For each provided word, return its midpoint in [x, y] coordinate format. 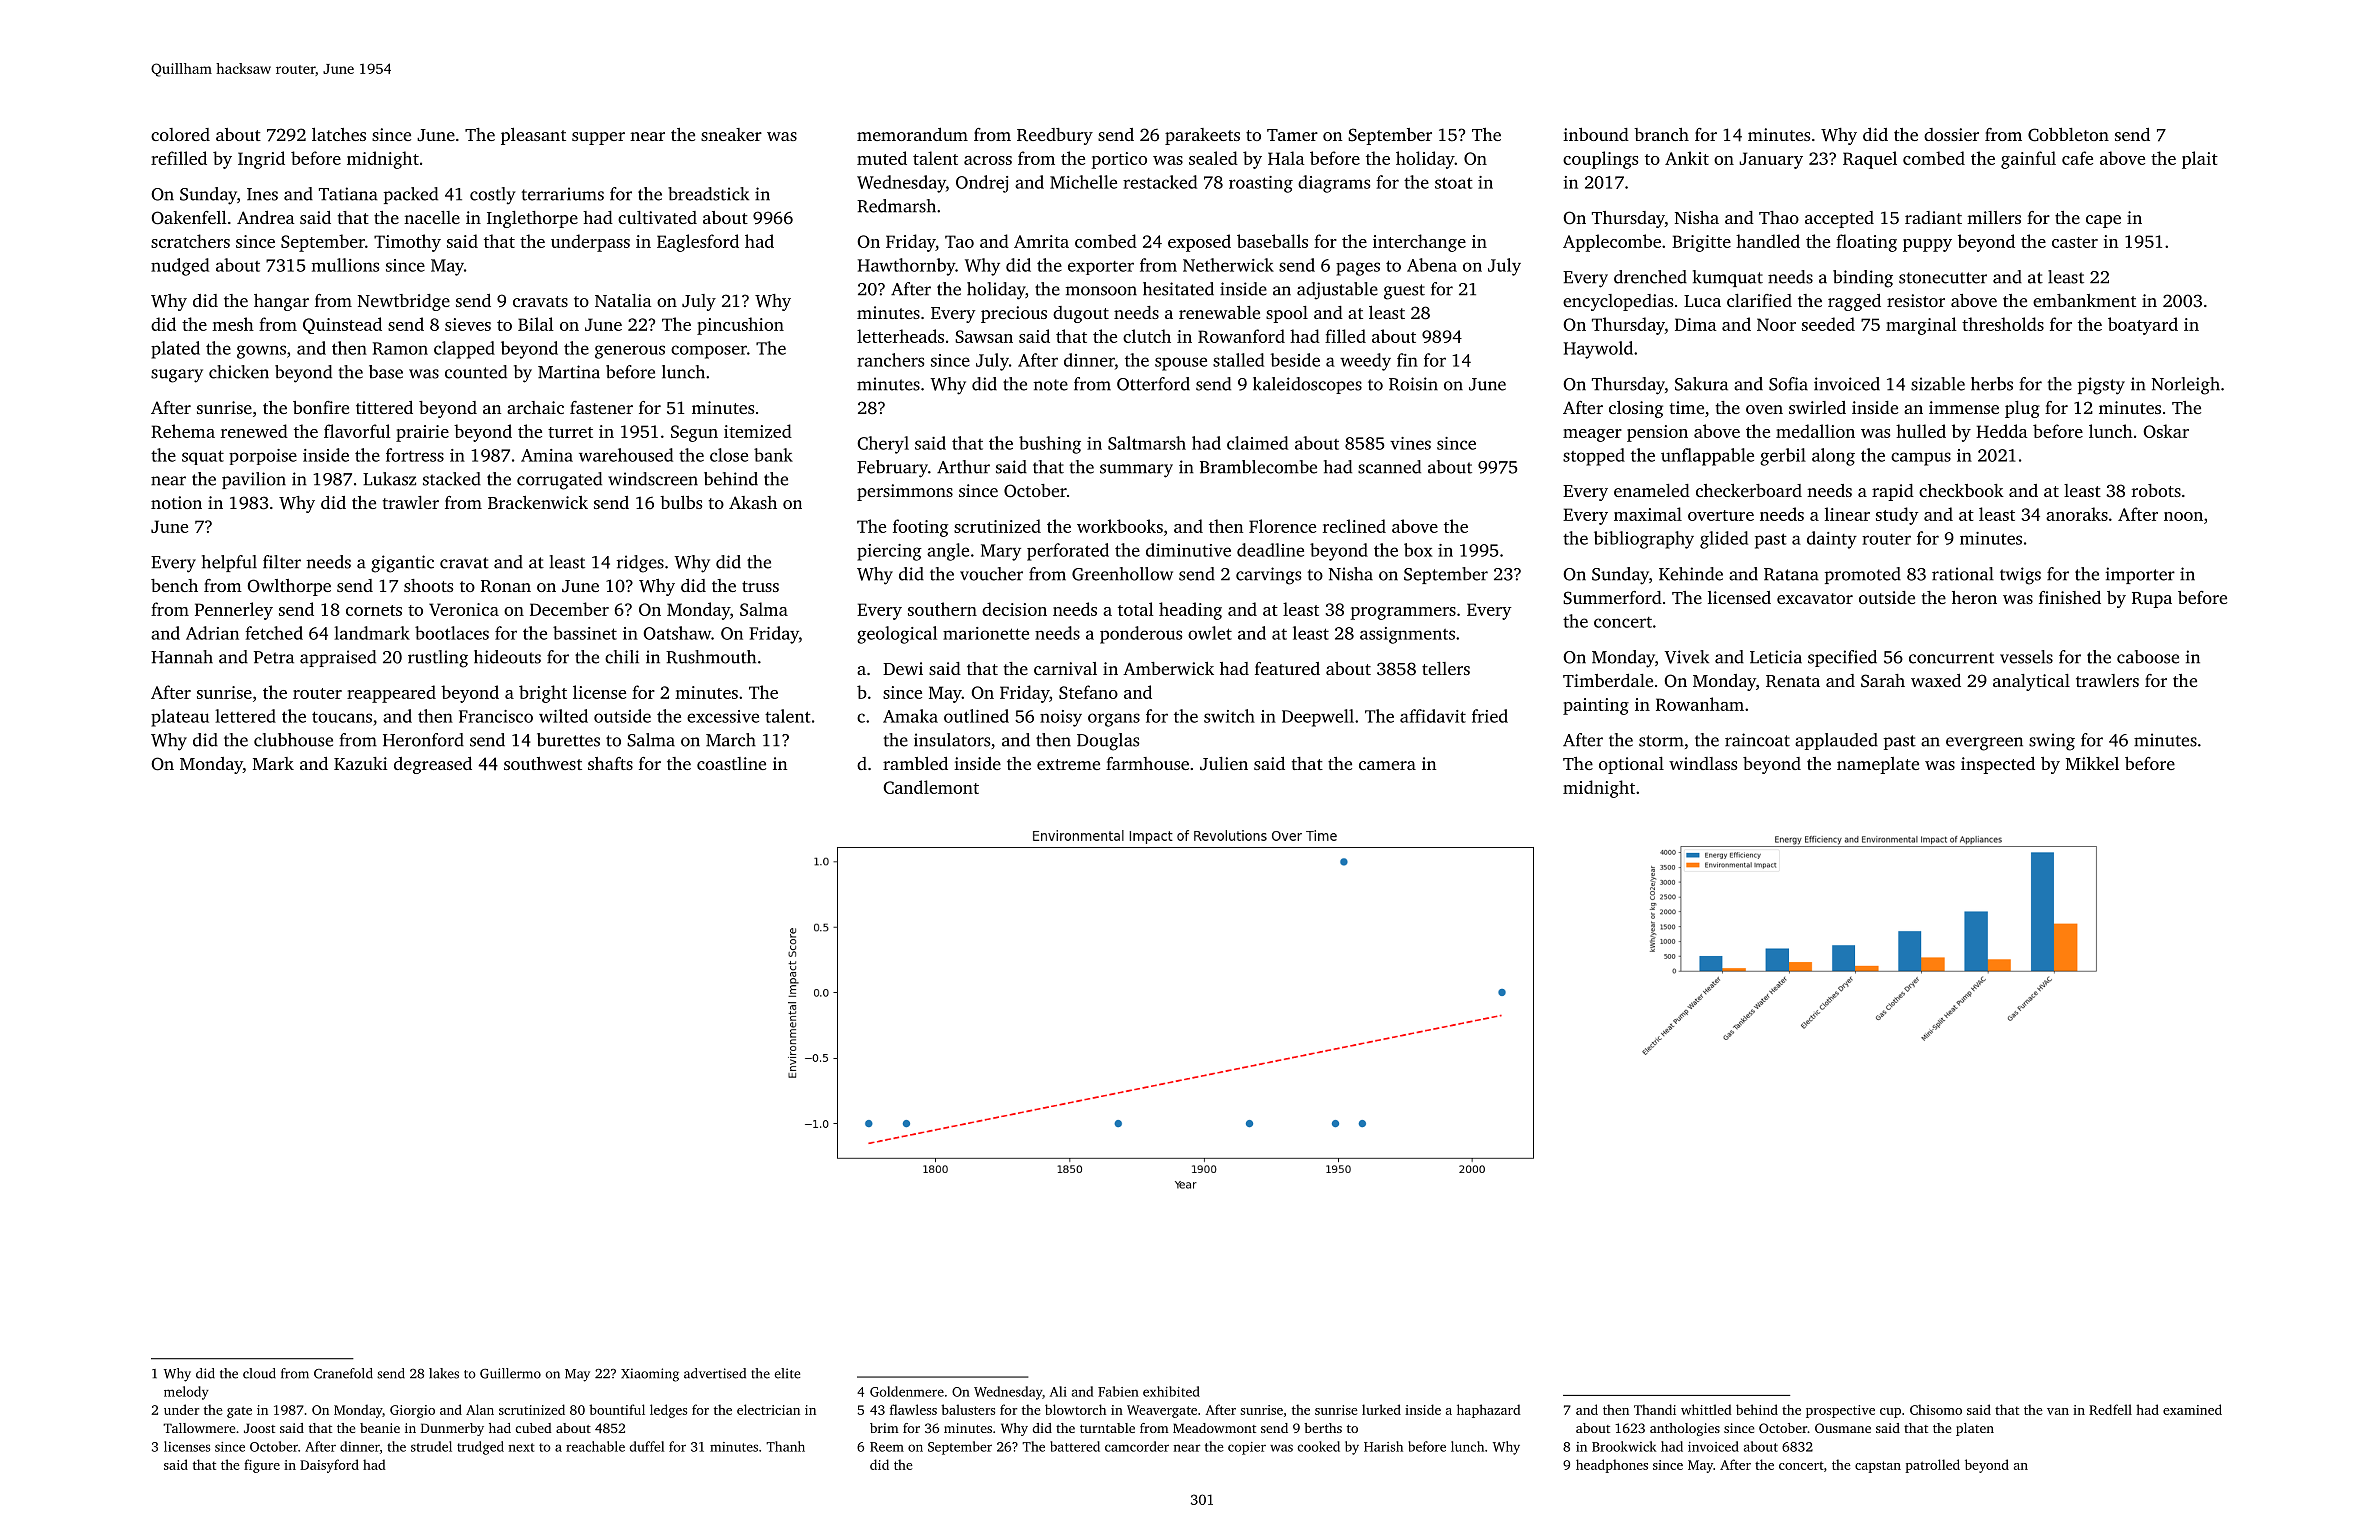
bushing [1050, 445]
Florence [1282, 526]
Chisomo [1936, 1409]
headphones [1612, 1466]
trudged [480, 1448]
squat [203, 457]
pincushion [740, 326]
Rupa [2152, 600]
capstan [1878, 1467]
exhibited [1171, 1391]
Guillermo [510, 1373]
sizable [1938, 384]
